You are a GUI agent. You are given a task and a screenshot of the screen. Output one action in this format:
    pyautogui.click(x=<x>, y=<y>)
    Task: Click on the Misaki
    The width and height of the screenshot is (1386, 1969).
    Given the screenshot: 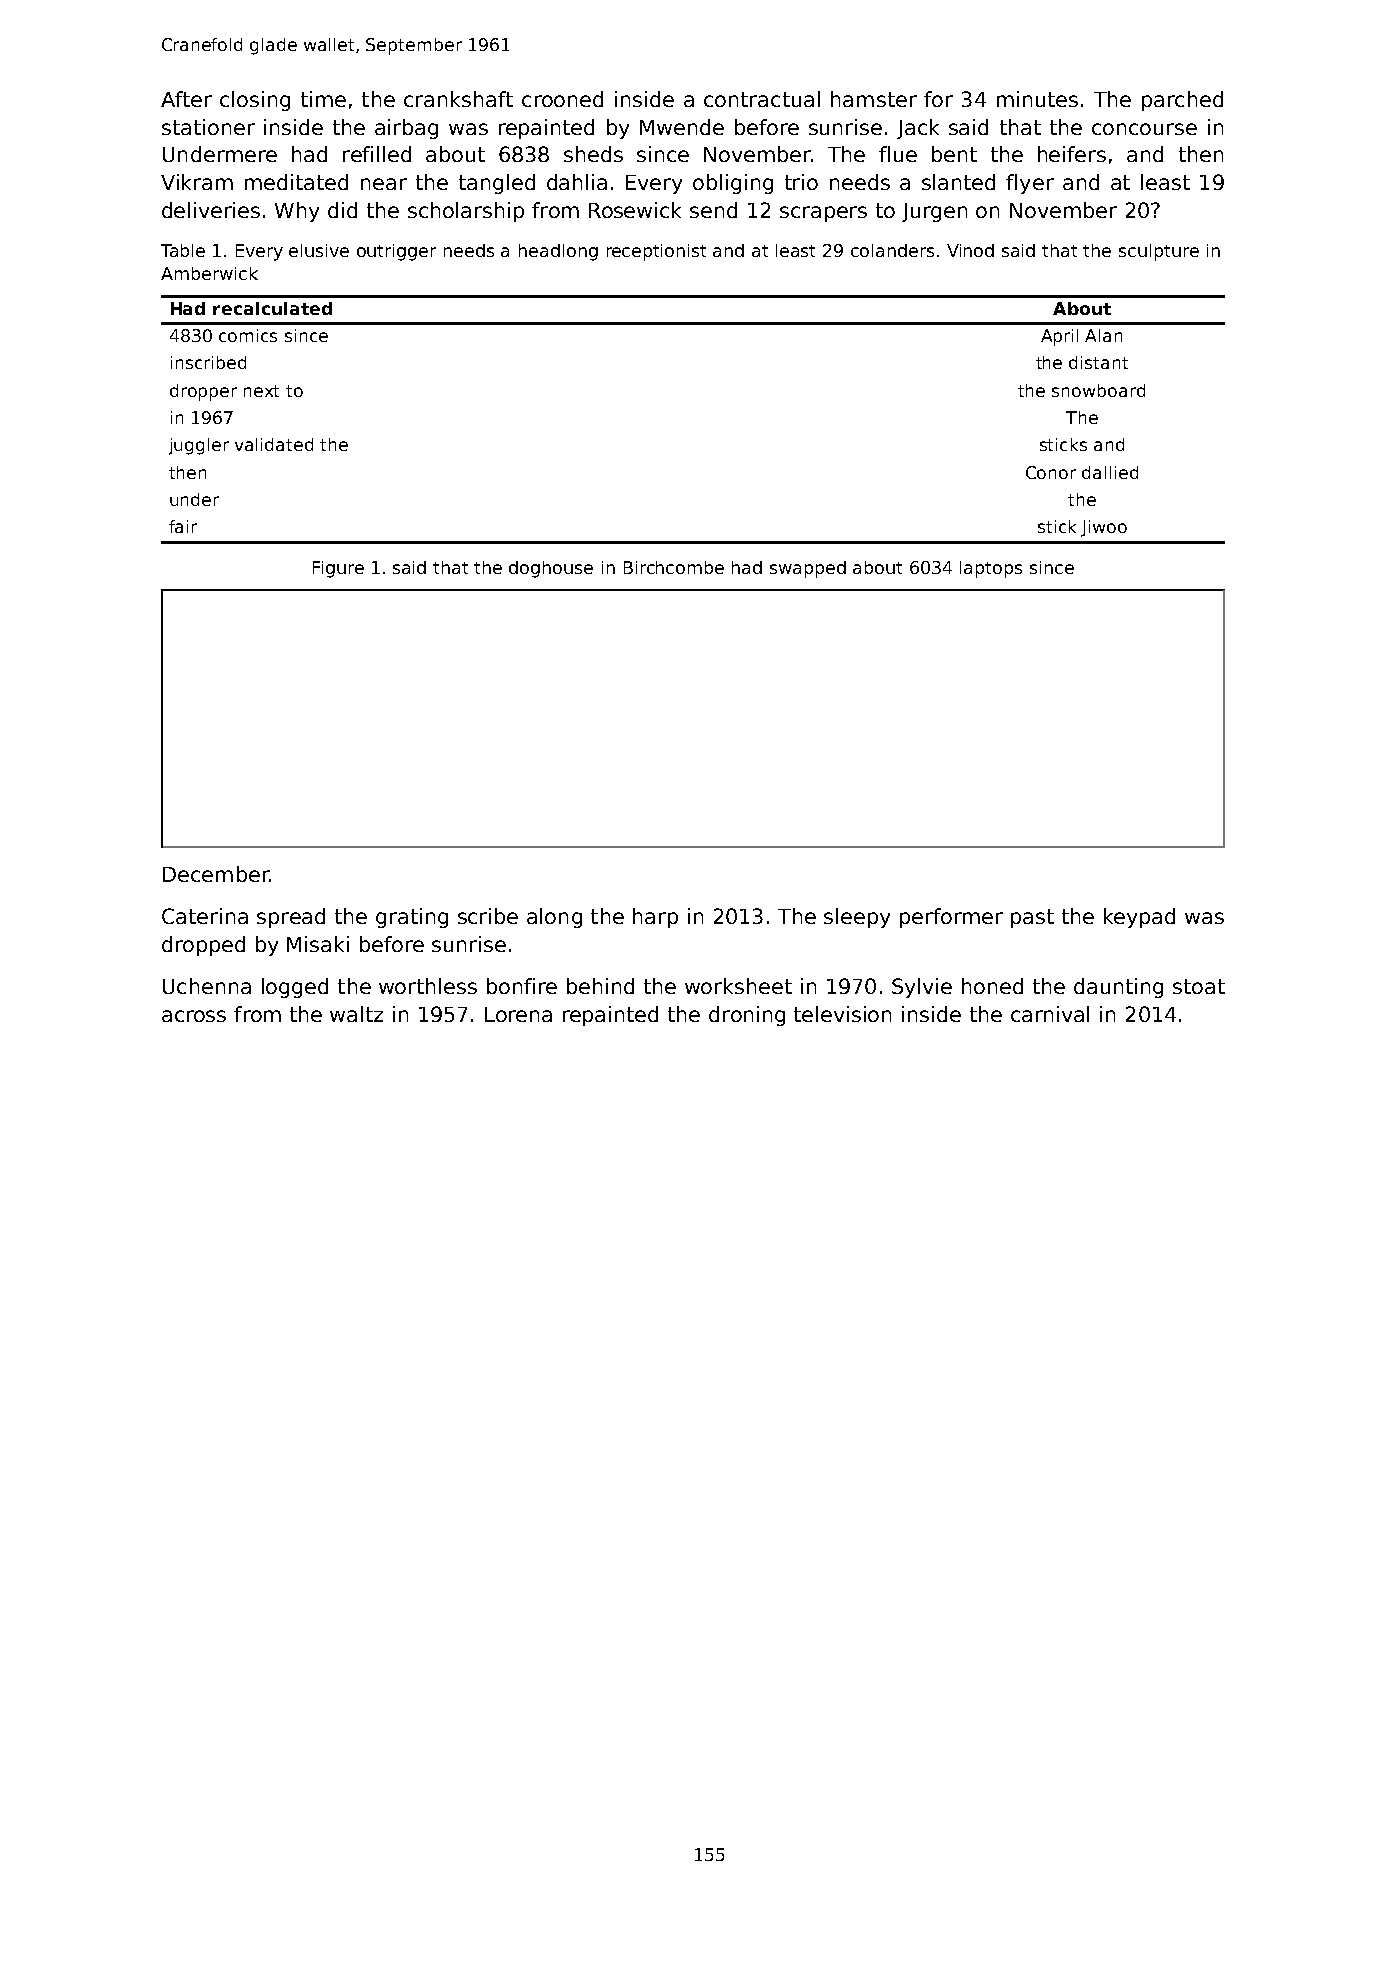 What is the action you would take?
    pyautogui.click(x=318, y=944)
